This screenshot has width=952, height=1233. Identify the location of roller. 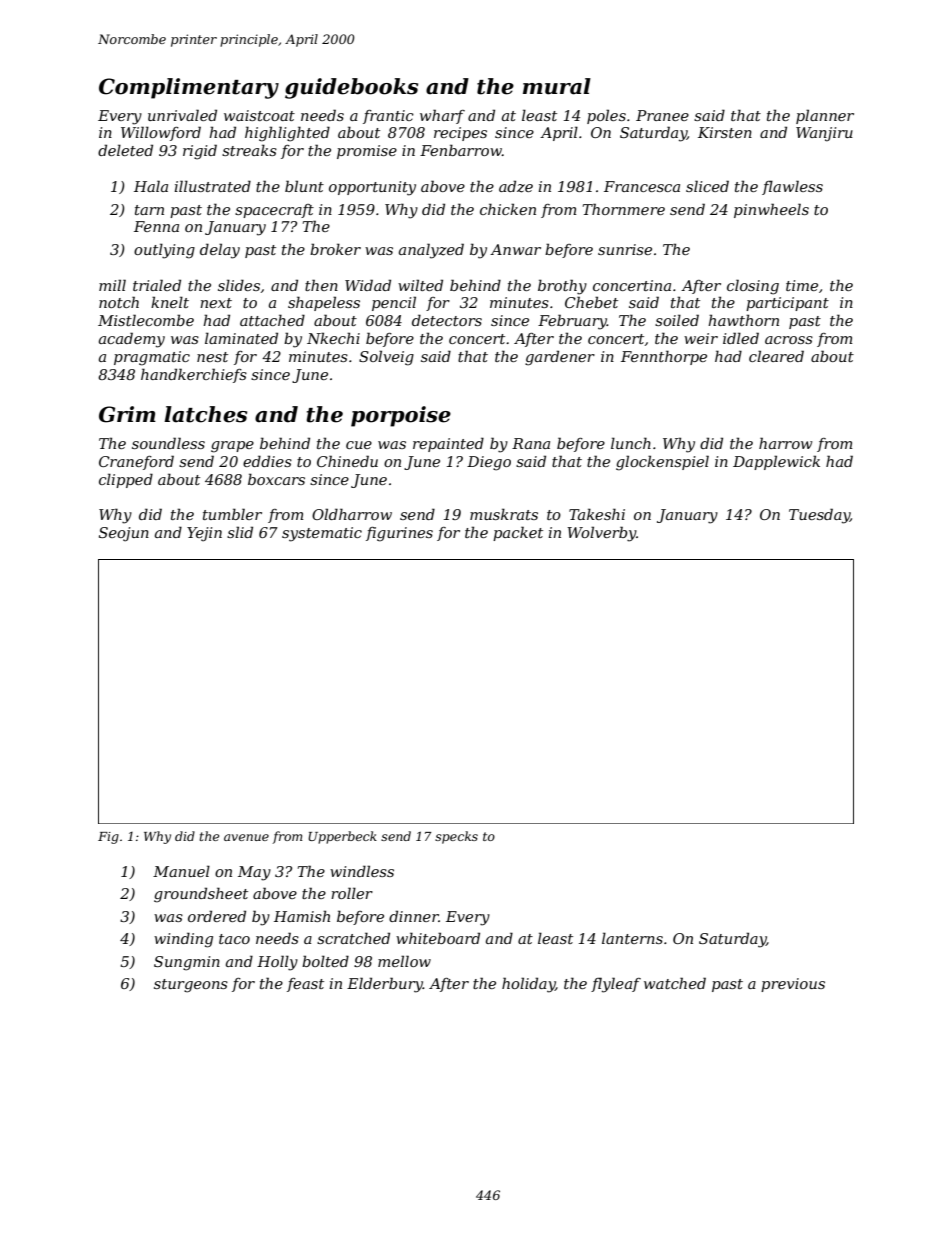
(352, 893).
